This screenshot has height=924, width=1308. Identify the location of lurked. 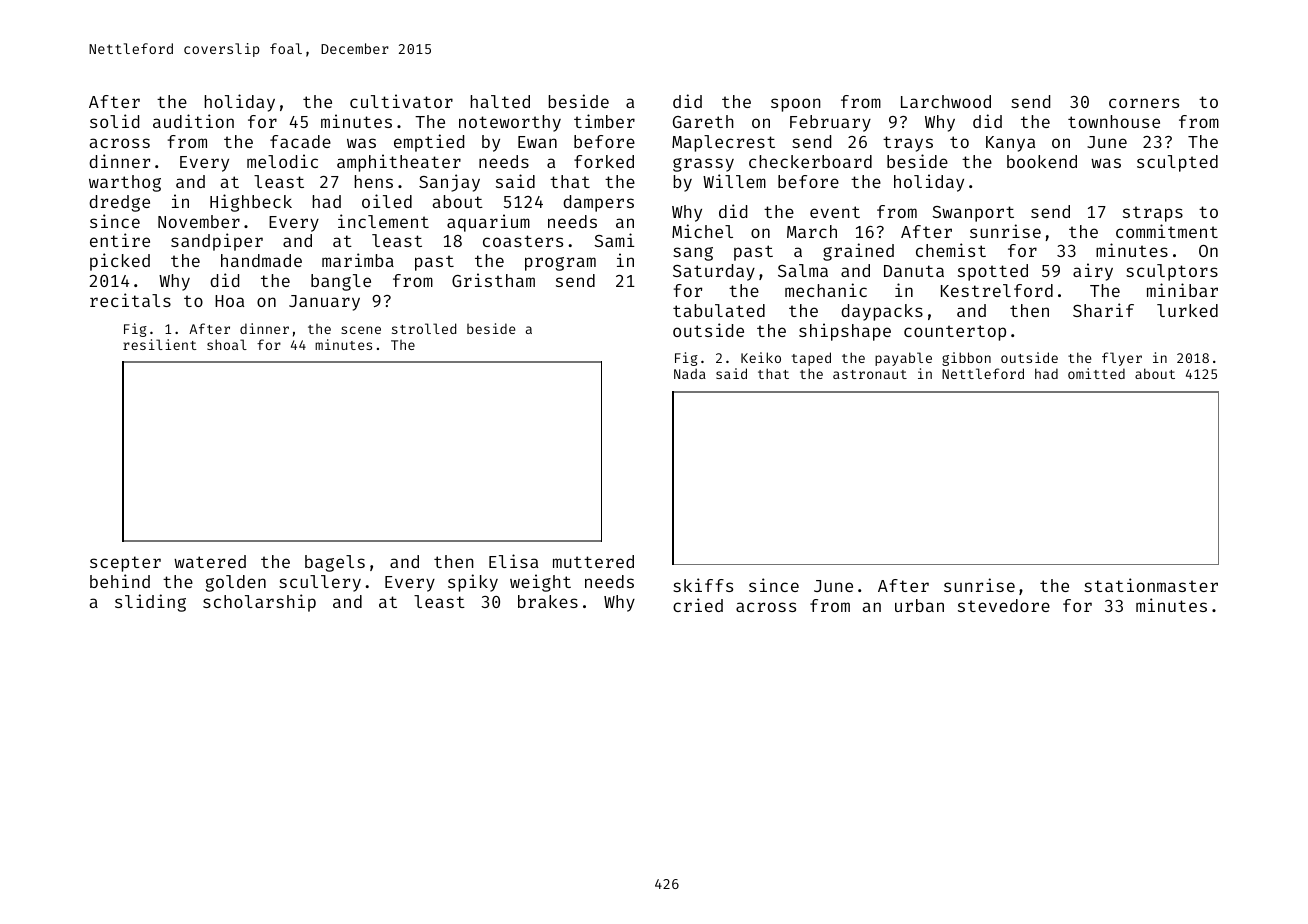
(1187, 310).
